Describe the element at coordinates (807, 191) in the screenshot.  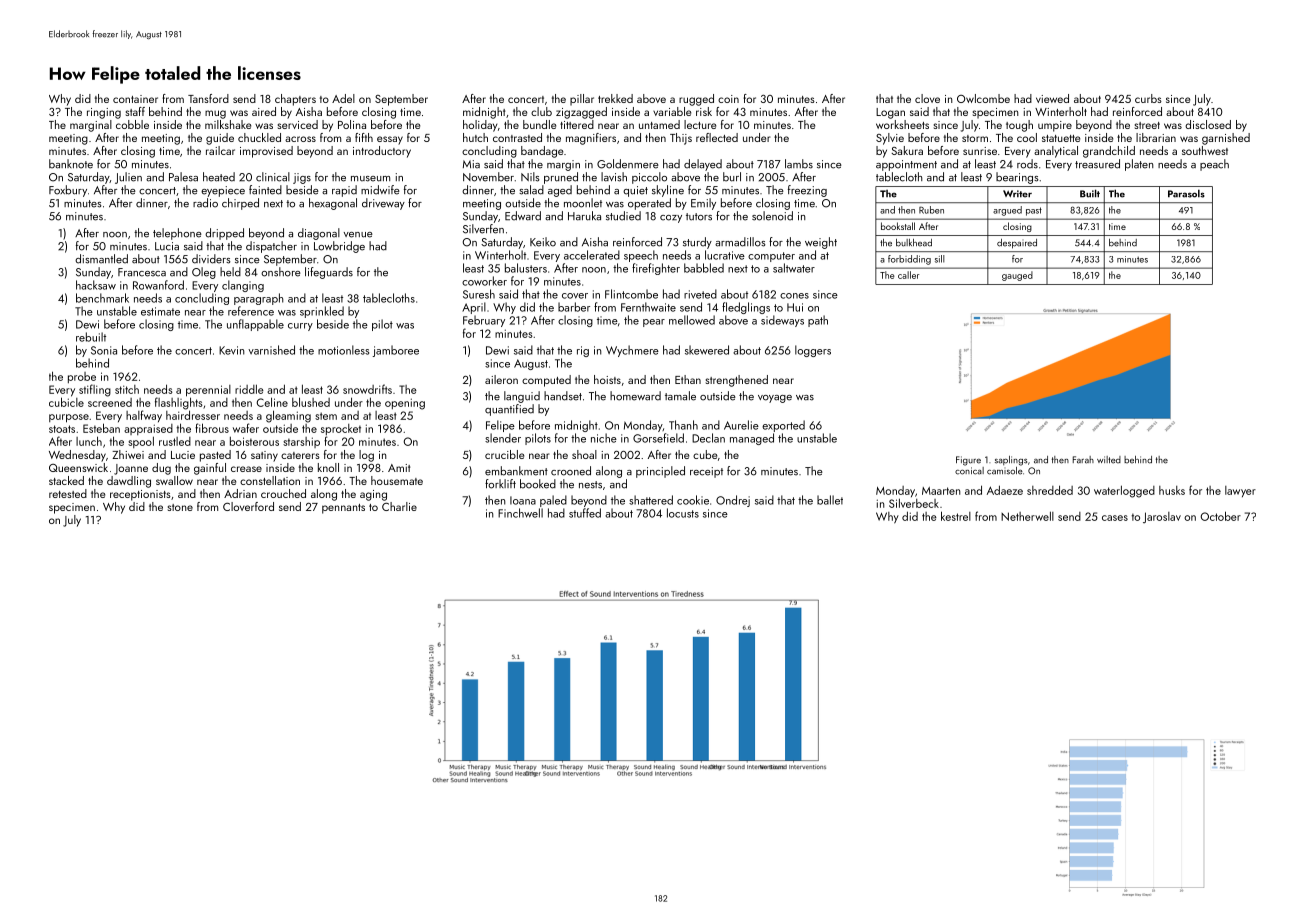
I see `freezing` at that location.
